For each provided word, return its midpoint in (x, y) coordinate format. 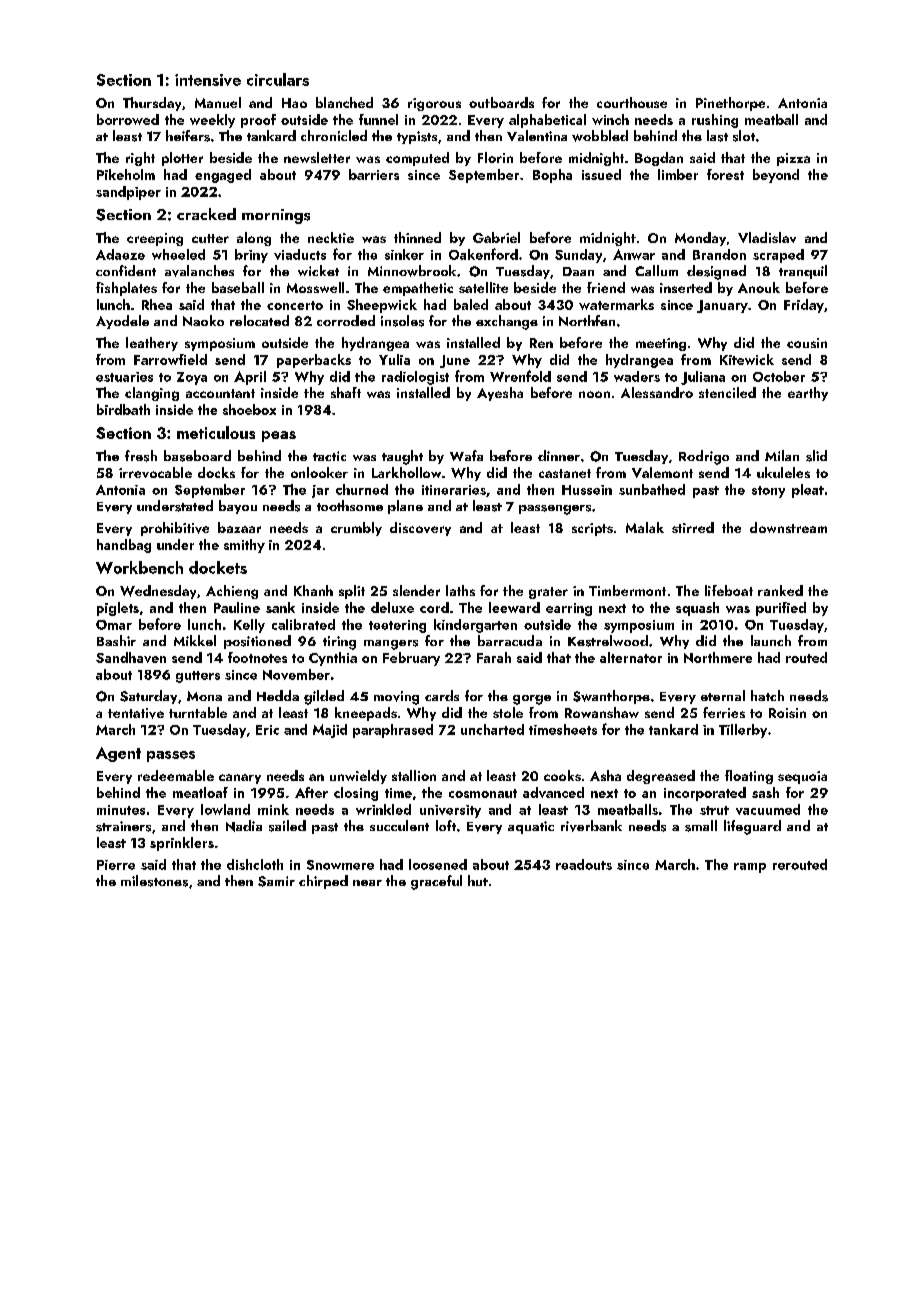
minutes (121, 810)
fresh (141, 456)
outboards (501, 102)
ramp (750, 868)
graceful (436, 882)
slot (744, 136)
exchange (507, 322)
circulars (278, 79)
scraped (778, 256)
